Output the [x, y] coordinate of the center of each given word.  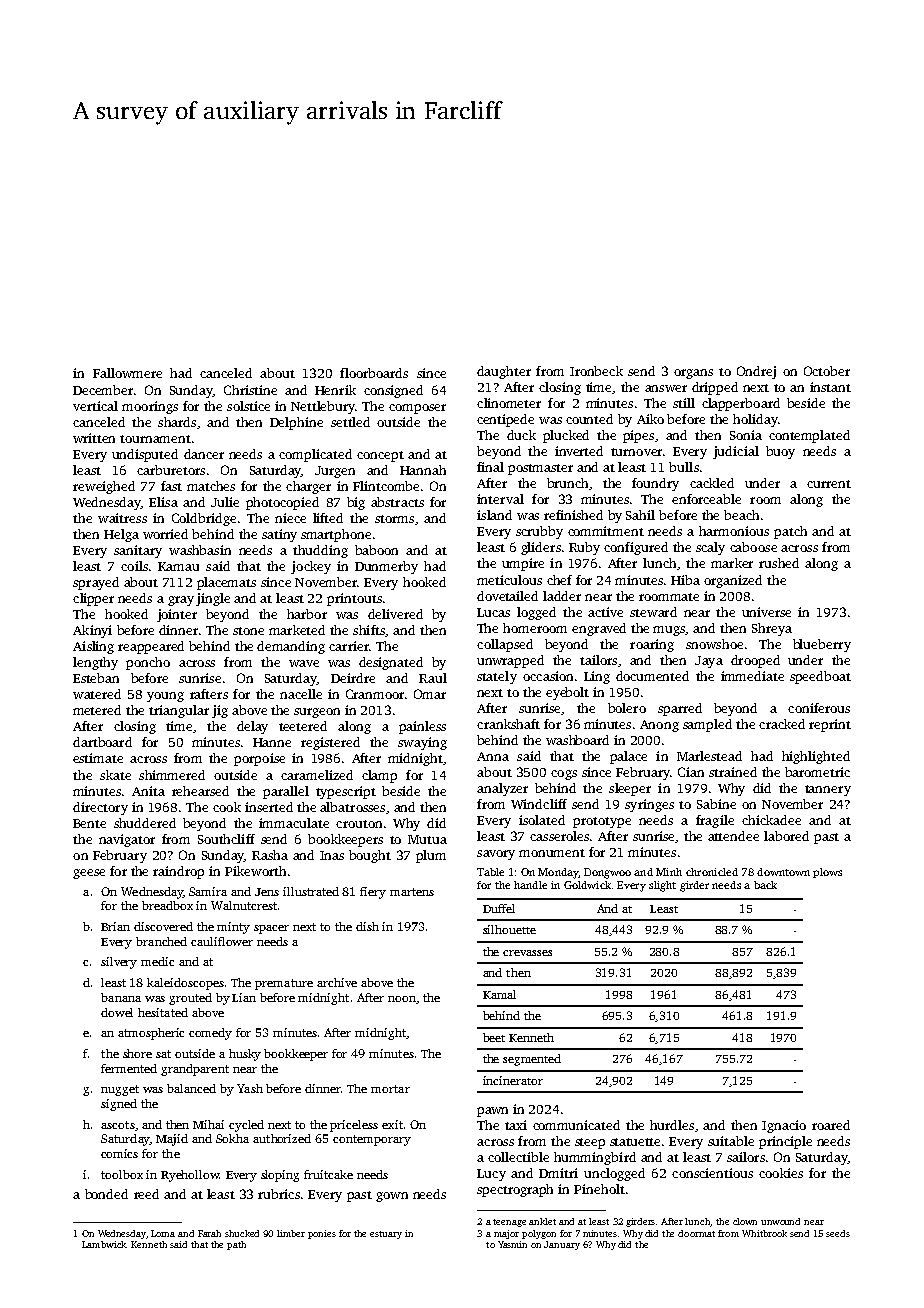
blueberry [822, 645]
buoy [780, 452]
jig [220, 711]
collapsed [505, 645]
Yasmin [512, 1244]
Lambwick [104, 1244]
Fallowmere [127, 373]
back [765, 885]
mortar [390, 1089]
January [562, 1245]
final [490, 467]
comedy [210, 1034]
